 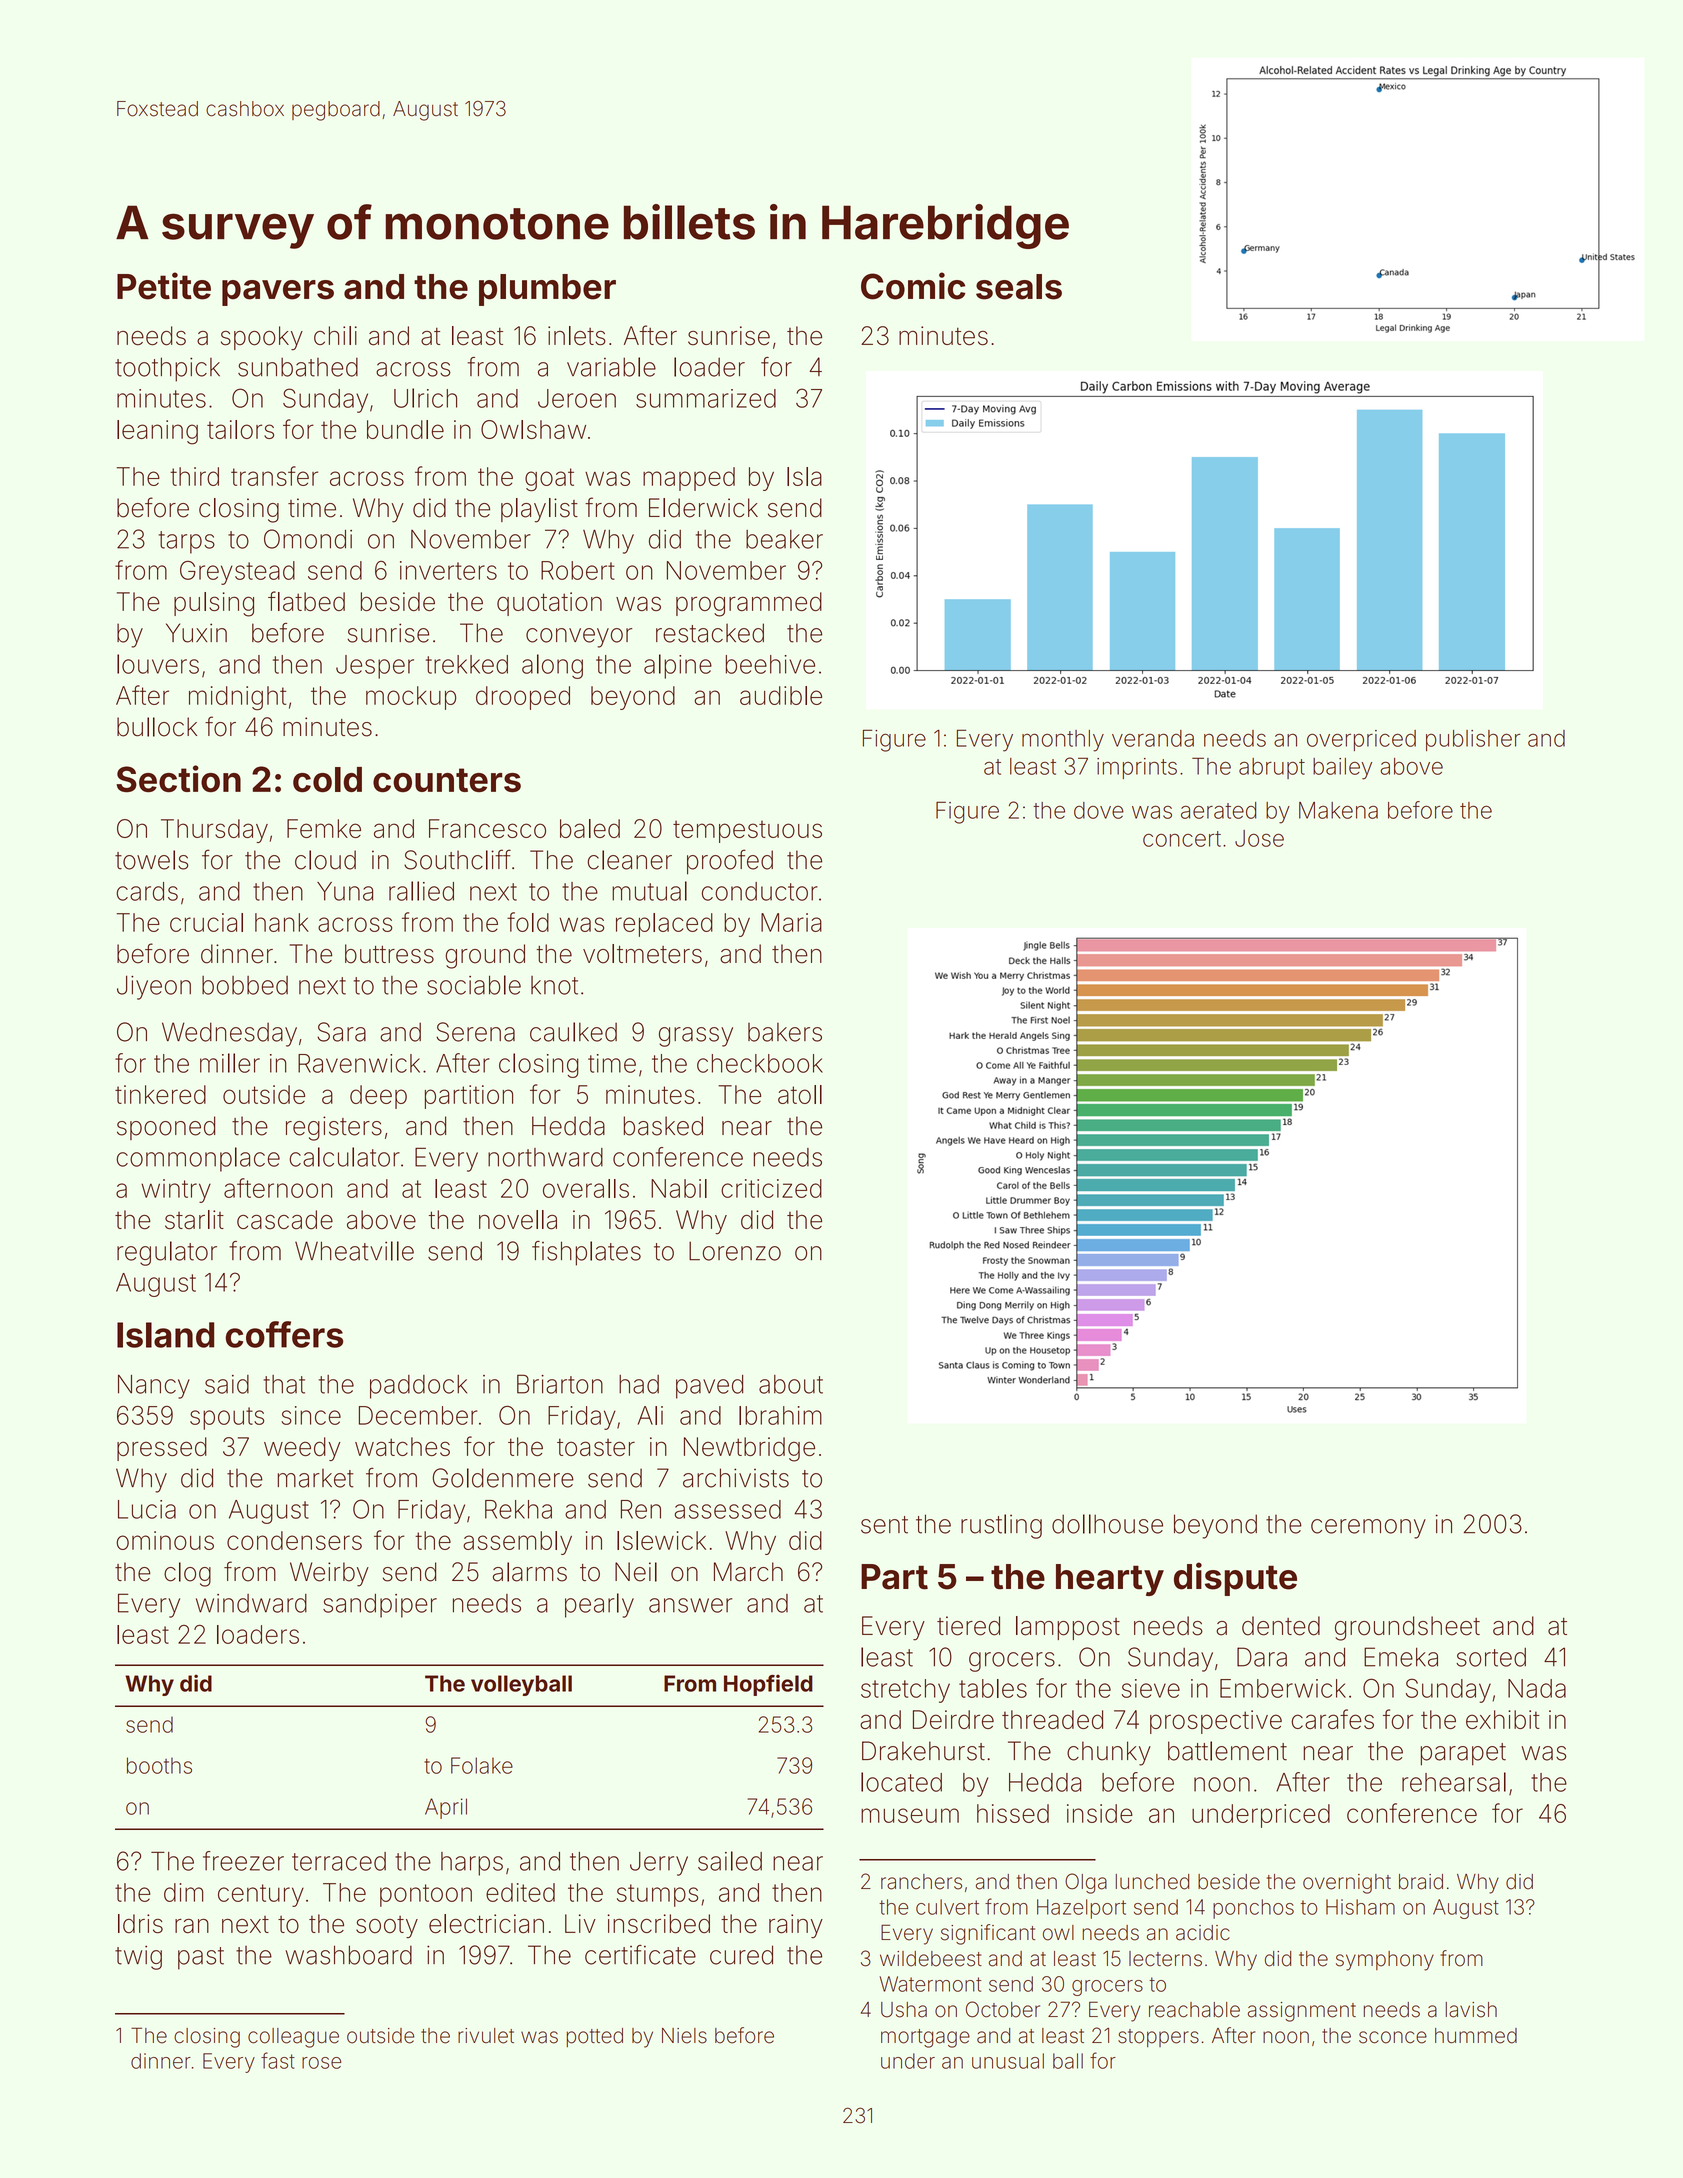 What do you see at coordinates (1008, 2061) in the document?
I see `unusual` at bounding box center [1008, 2061].
